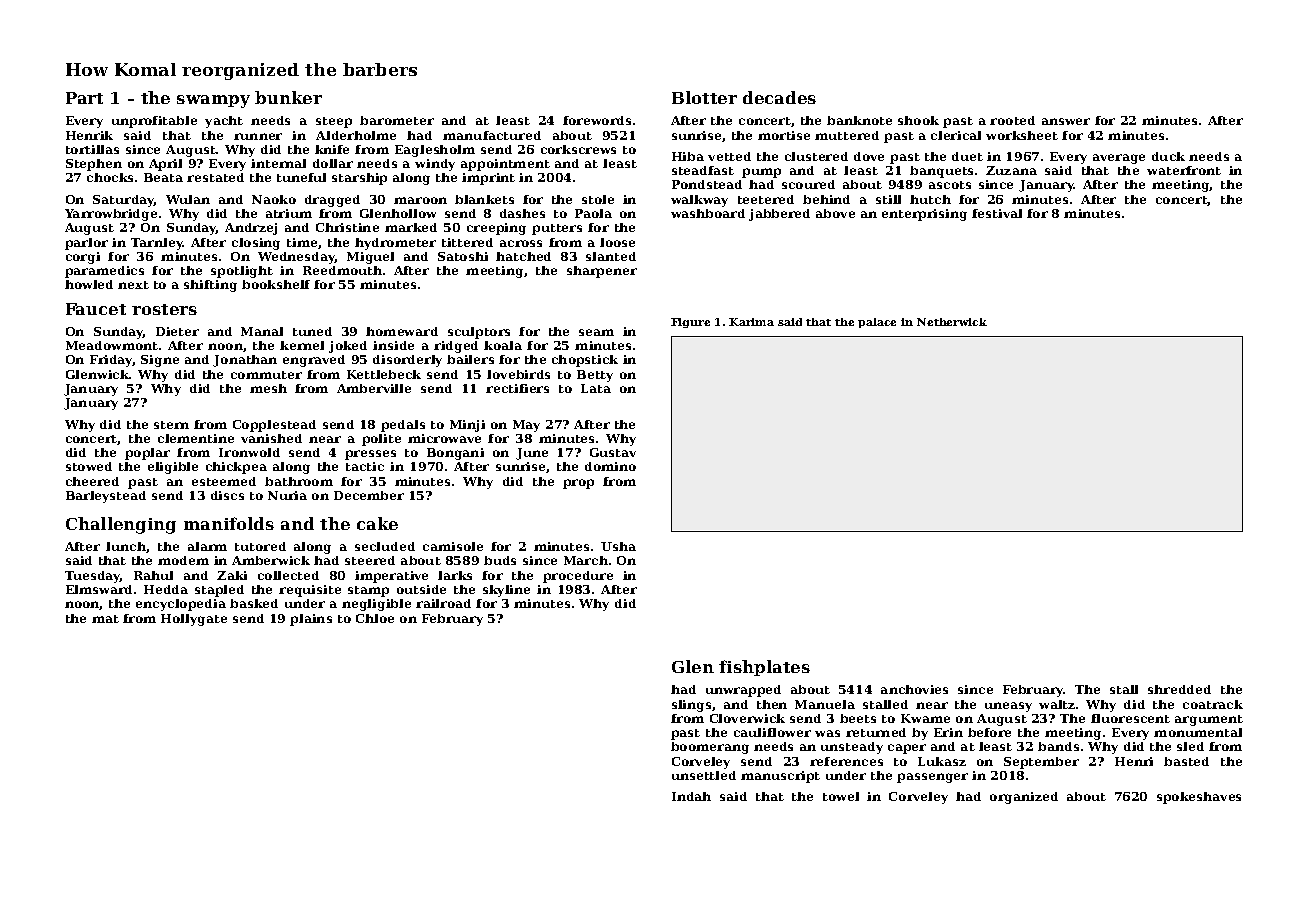  Describe the element at coordinates (111, 215) in the screenshot. I see `Yarrowbridge` at that location.
